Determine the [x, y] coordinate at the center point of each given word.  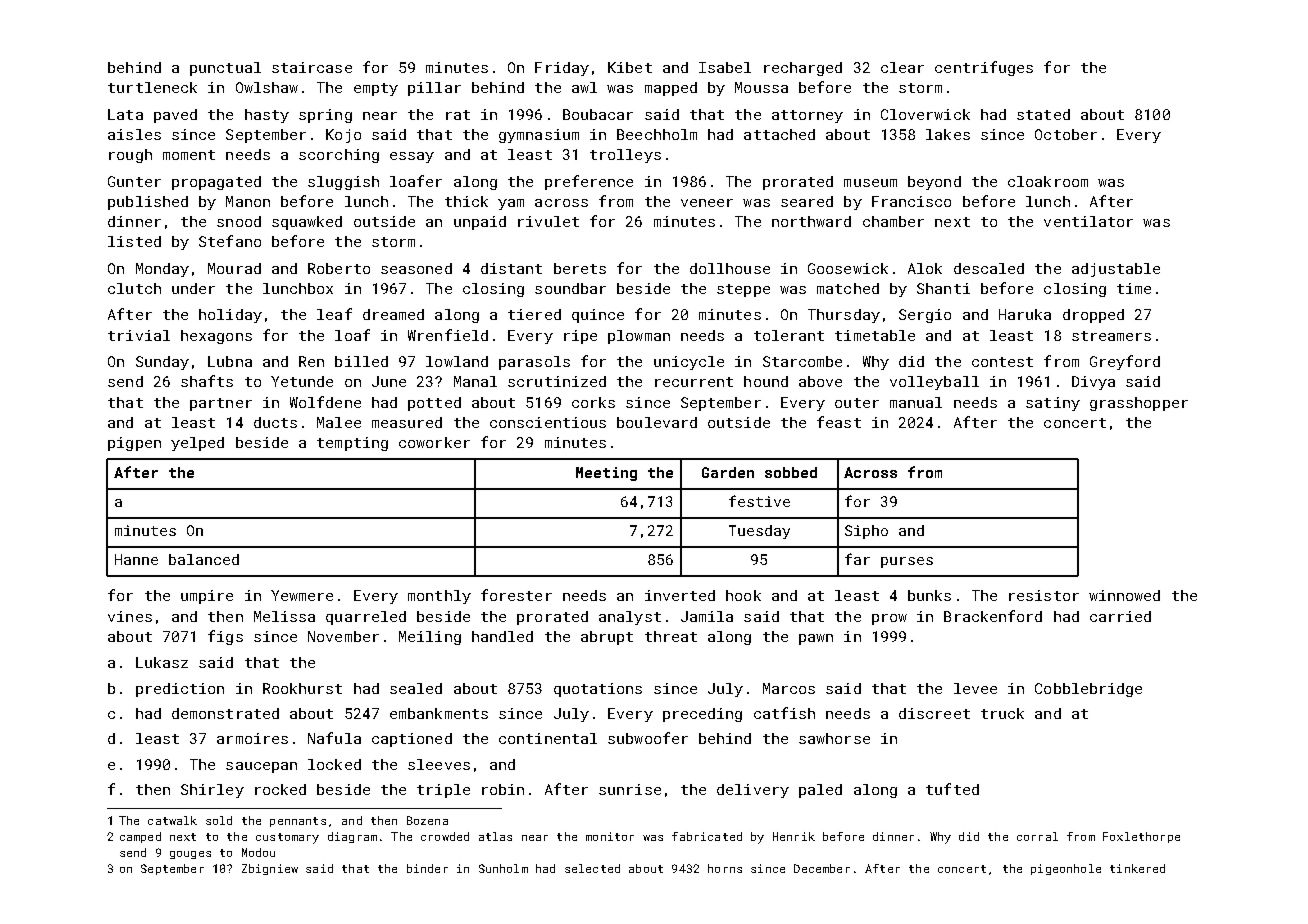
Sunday [162, 363]
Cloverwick [925, 114]
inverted [680, 595]
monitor [610, 836]
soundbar [570, 288]
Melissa [284, 616]
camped [140, 837]
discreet [934, 713]
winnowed [1124, 595]
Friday [562, 69]
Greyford [1125, 362]
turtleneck [152, 87]
